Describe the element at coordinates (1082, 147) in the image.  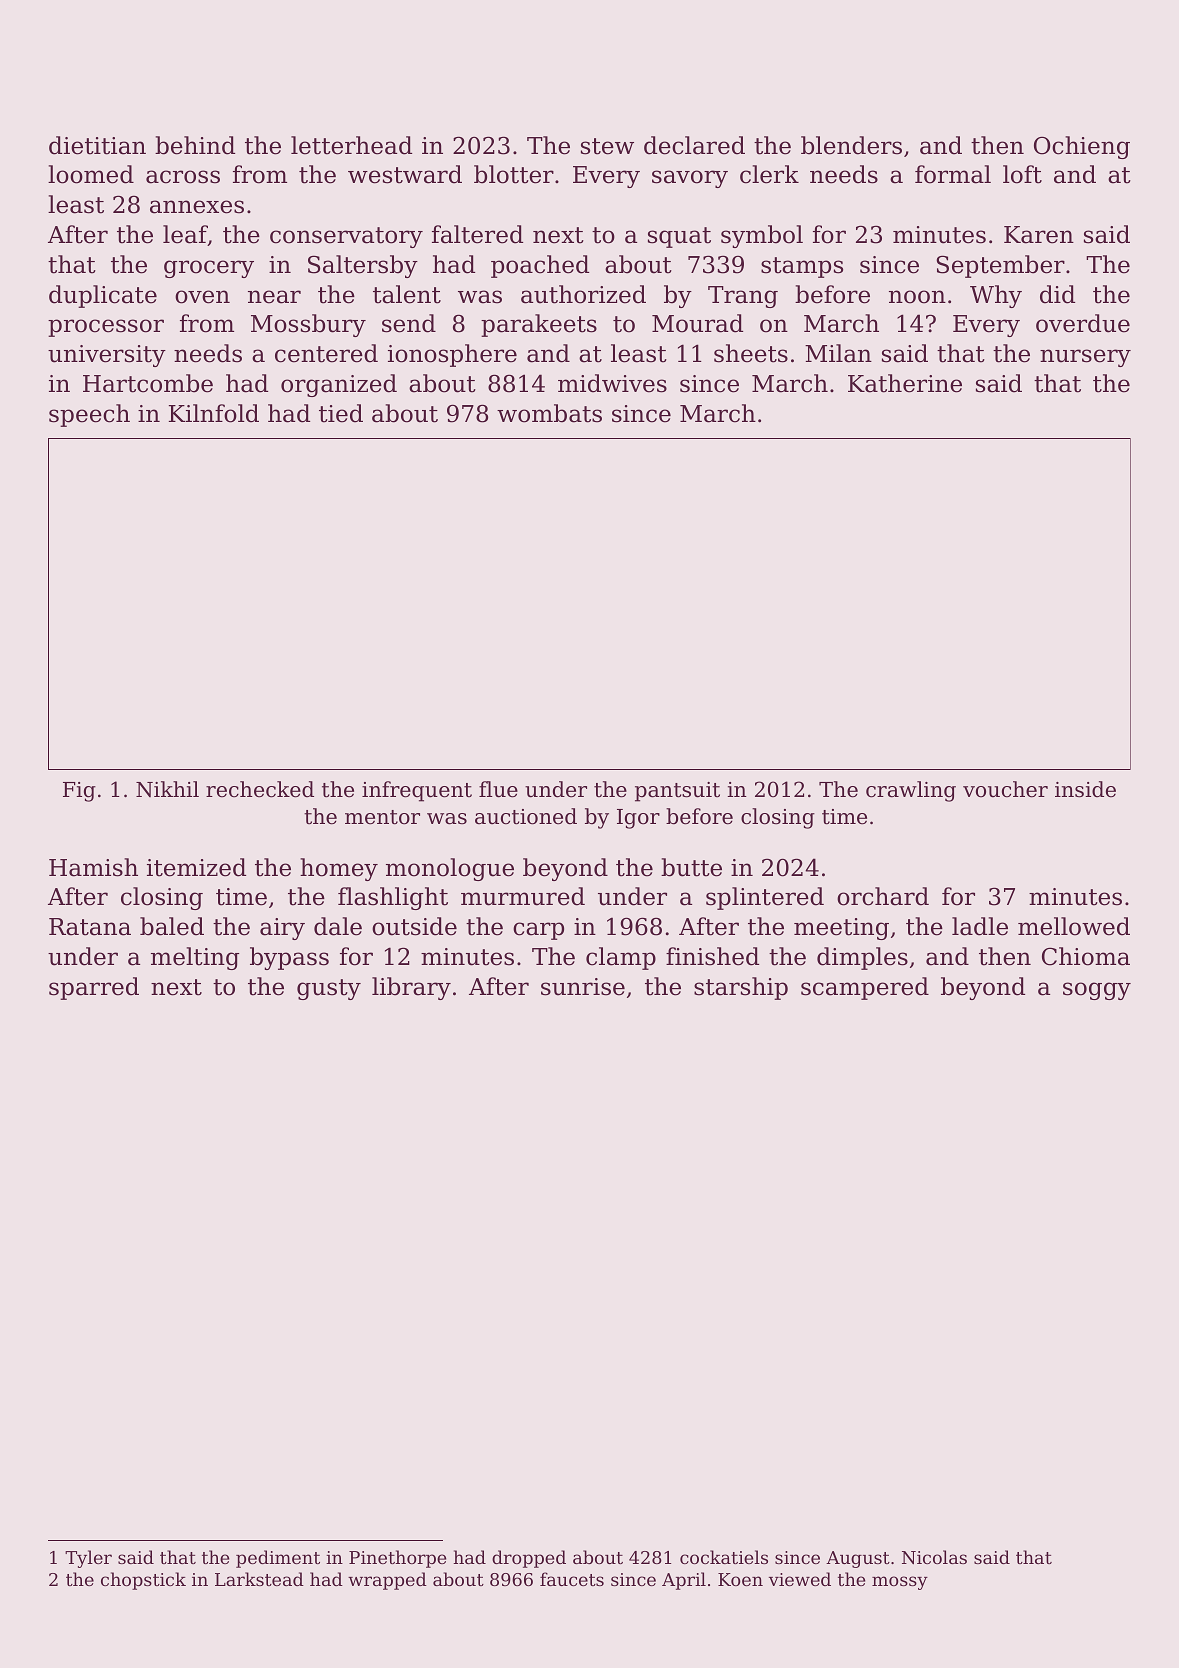
I see `Ochieng` at that location.
